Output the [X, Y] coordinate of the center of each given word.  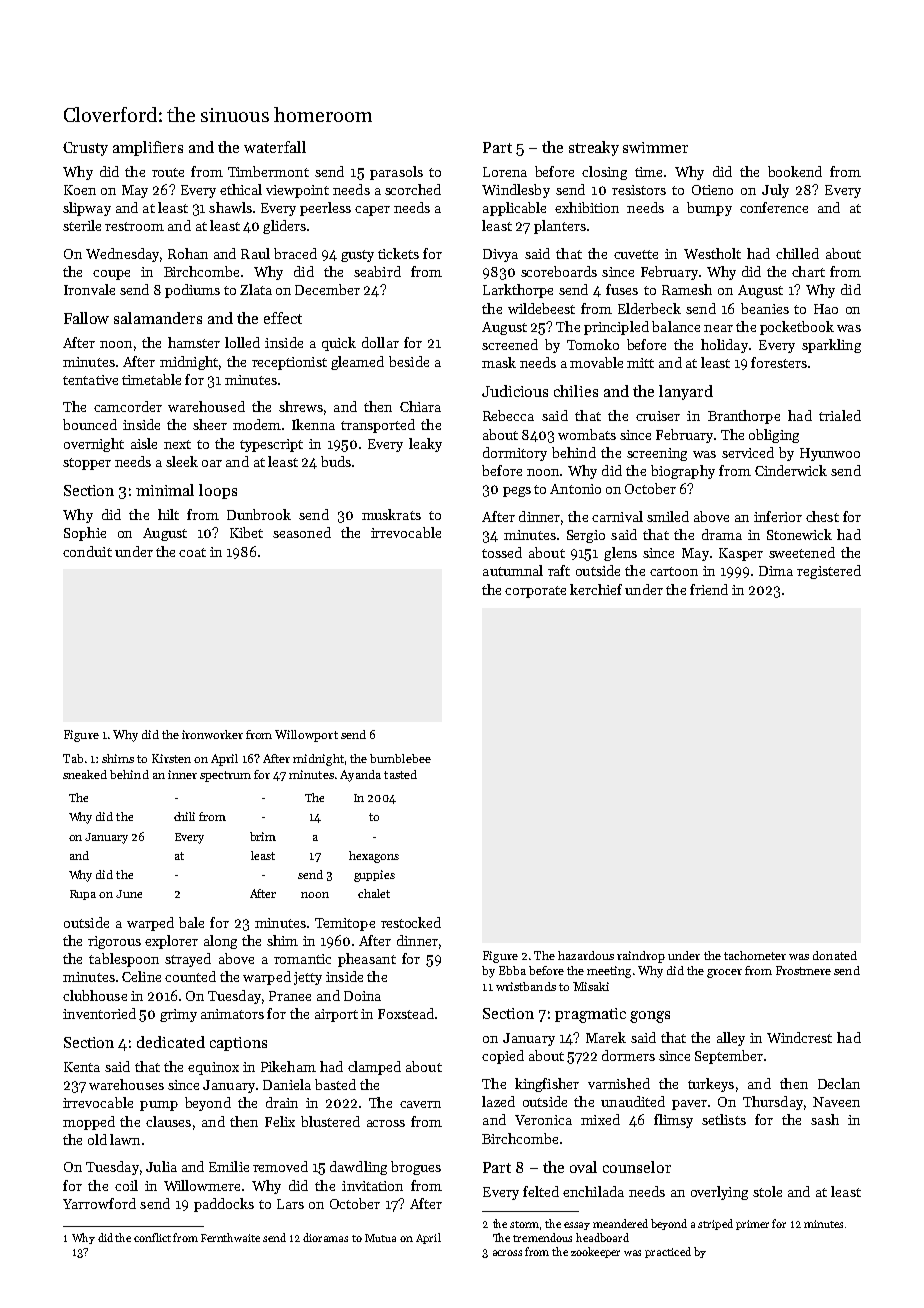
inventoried [99, 1013]
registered [829, 572]
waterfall [275, 147]
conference [774, 207]
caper [372, 211]
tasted [400, 774]
